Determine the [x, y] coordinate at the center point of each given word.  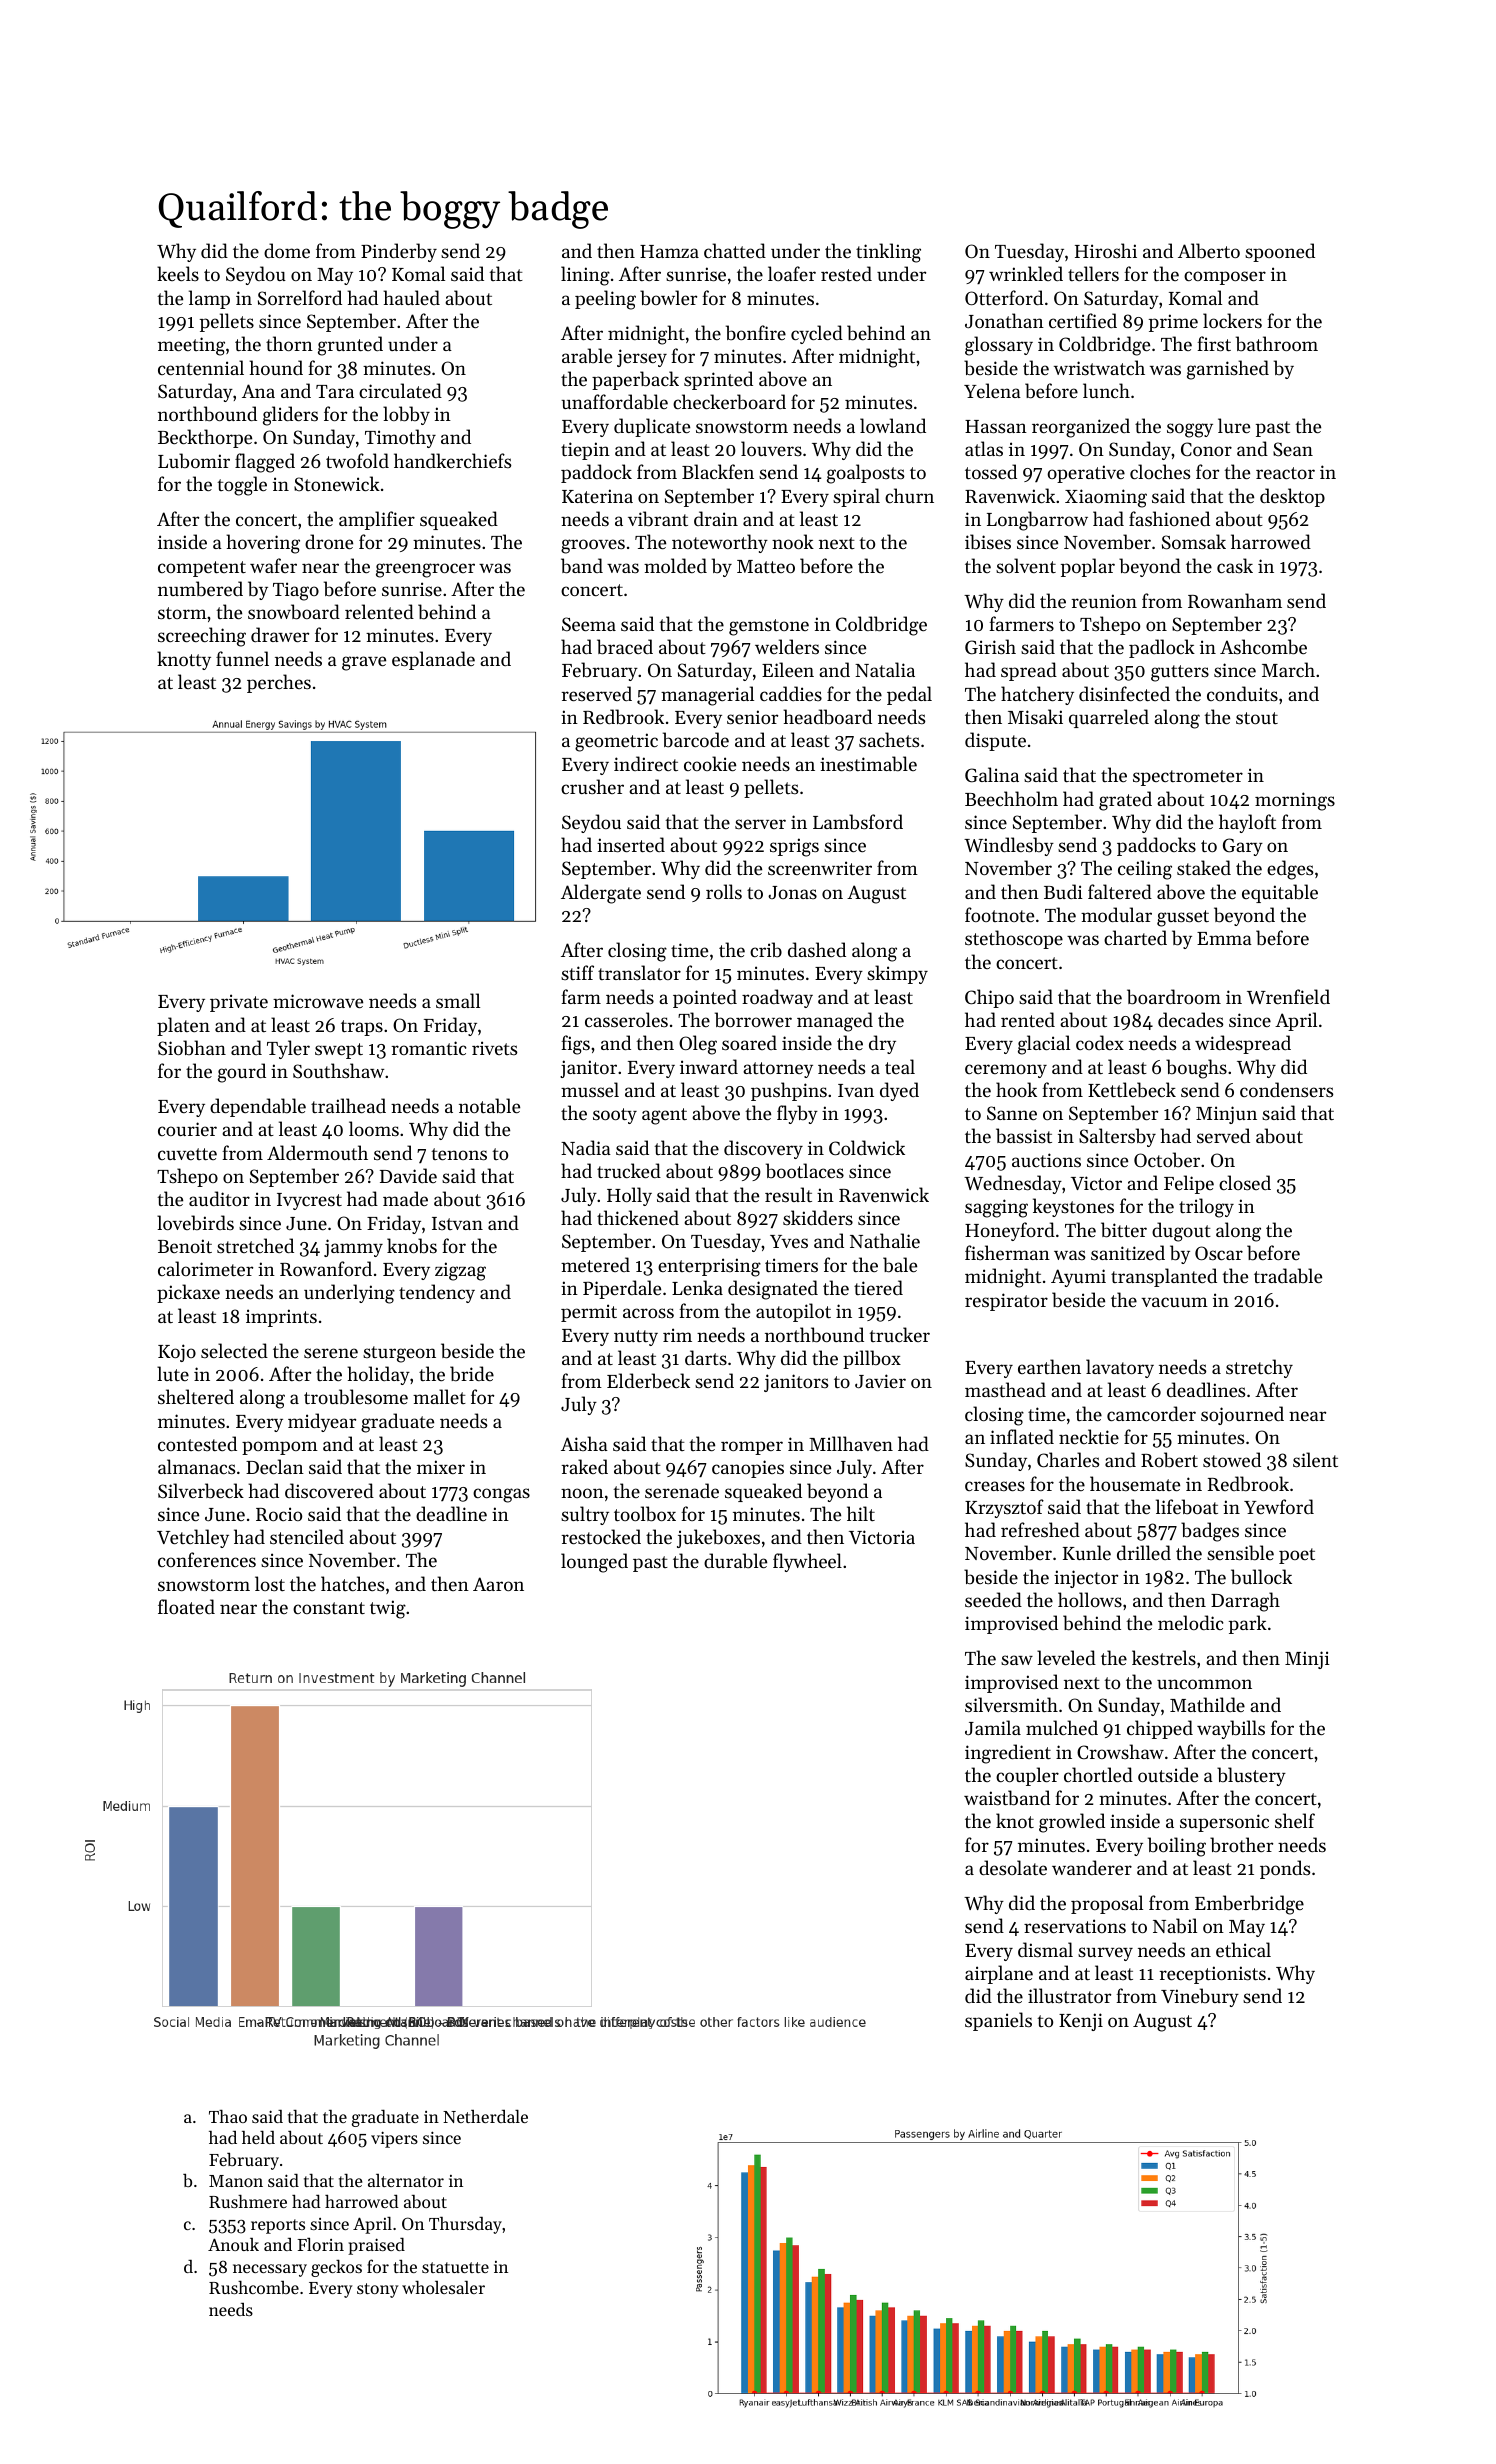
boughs [1196, 1069]
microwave [318, 1001]
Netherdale [485, 2116]
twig [388, 1609]
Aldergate [601, 894]
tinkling [888, 253]
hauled [411, 297]
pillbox [872, 1359]
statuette [455, 2267]
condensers [1286, 1089]
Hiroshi [1106, 250]
